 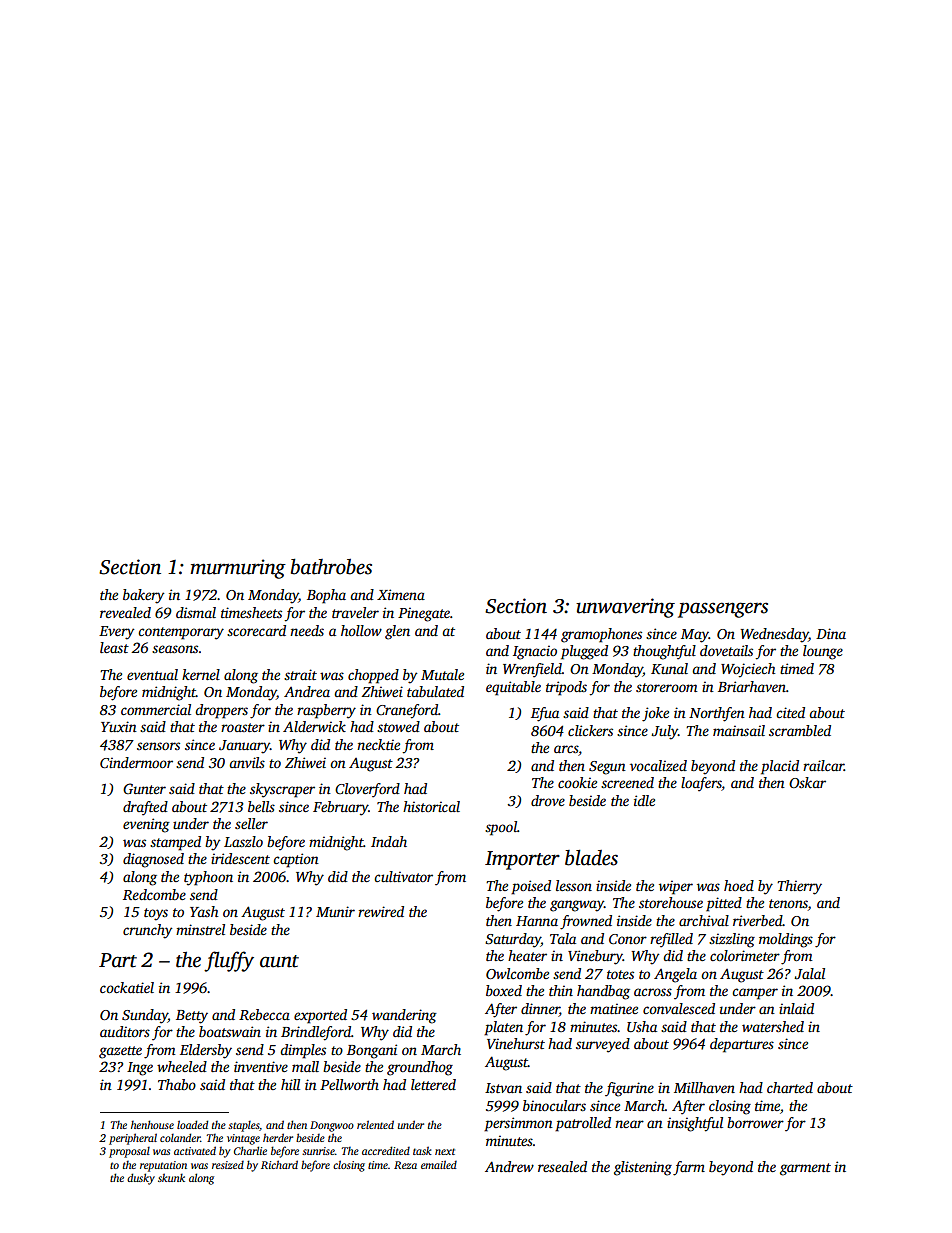 I want to click on placid, so click(x=780, y=767).
